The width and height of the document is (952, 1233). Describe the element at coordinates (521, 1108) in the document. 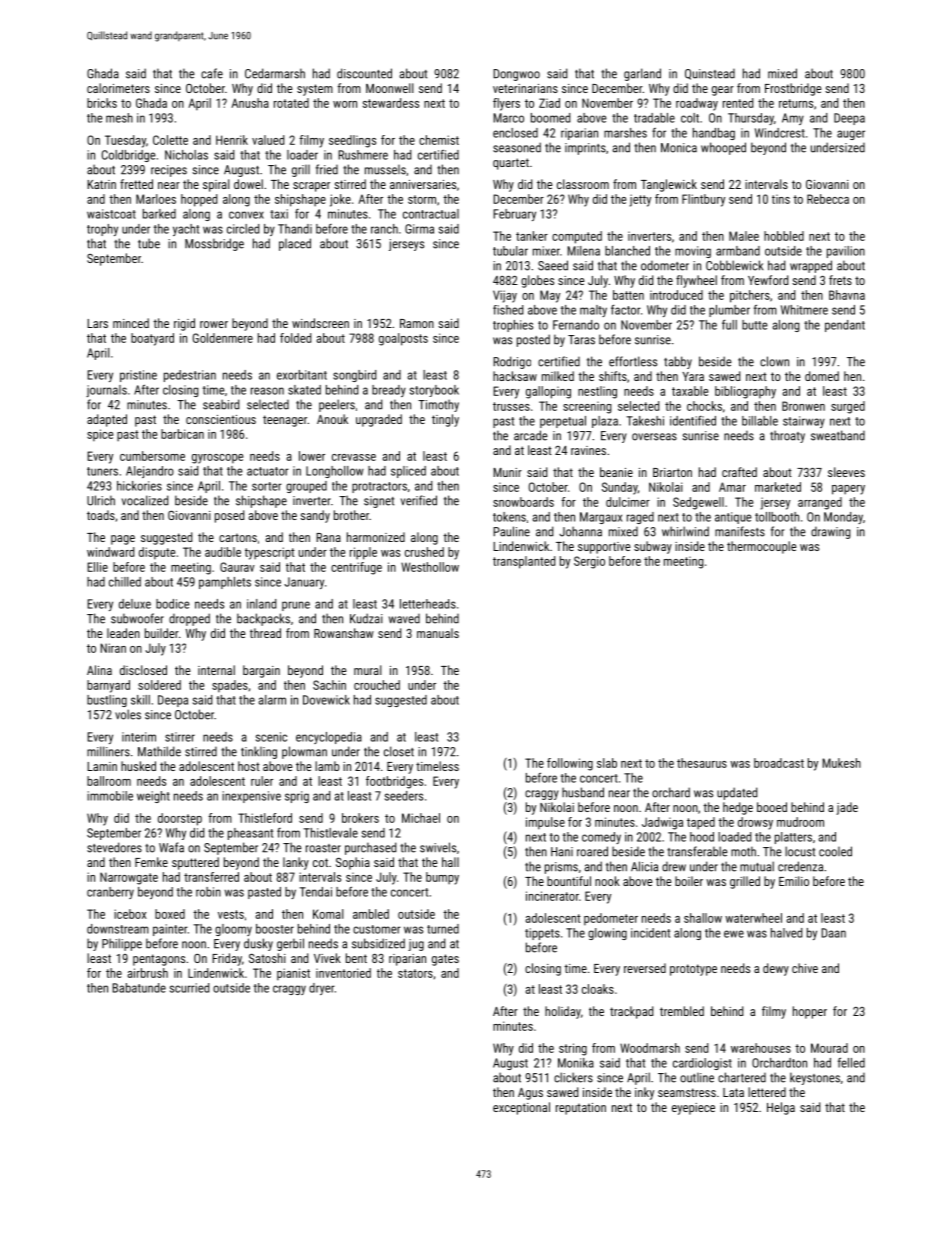

I see `exceptional` at that location.
